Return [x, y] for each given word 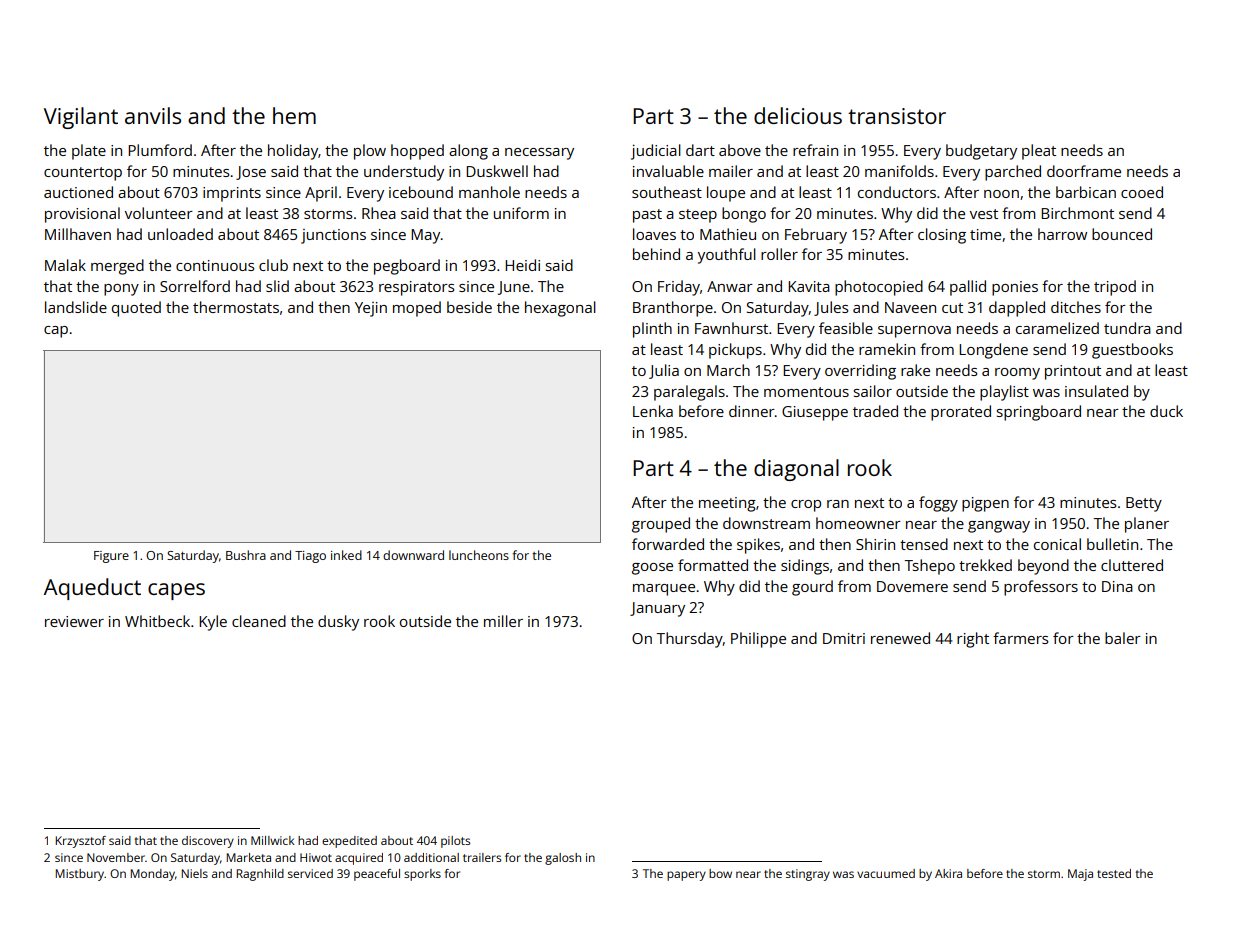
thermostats [236, 307]
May [425, 236]
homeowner [858, 523]
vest [984, 214]
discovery [208, 842]
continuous [215, 265]
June [514, 288]
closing [942, 236]
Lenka [653, 411]
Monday [152, 875]
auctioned [78, 192]
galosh [563, 859]
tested [1114, 873]
